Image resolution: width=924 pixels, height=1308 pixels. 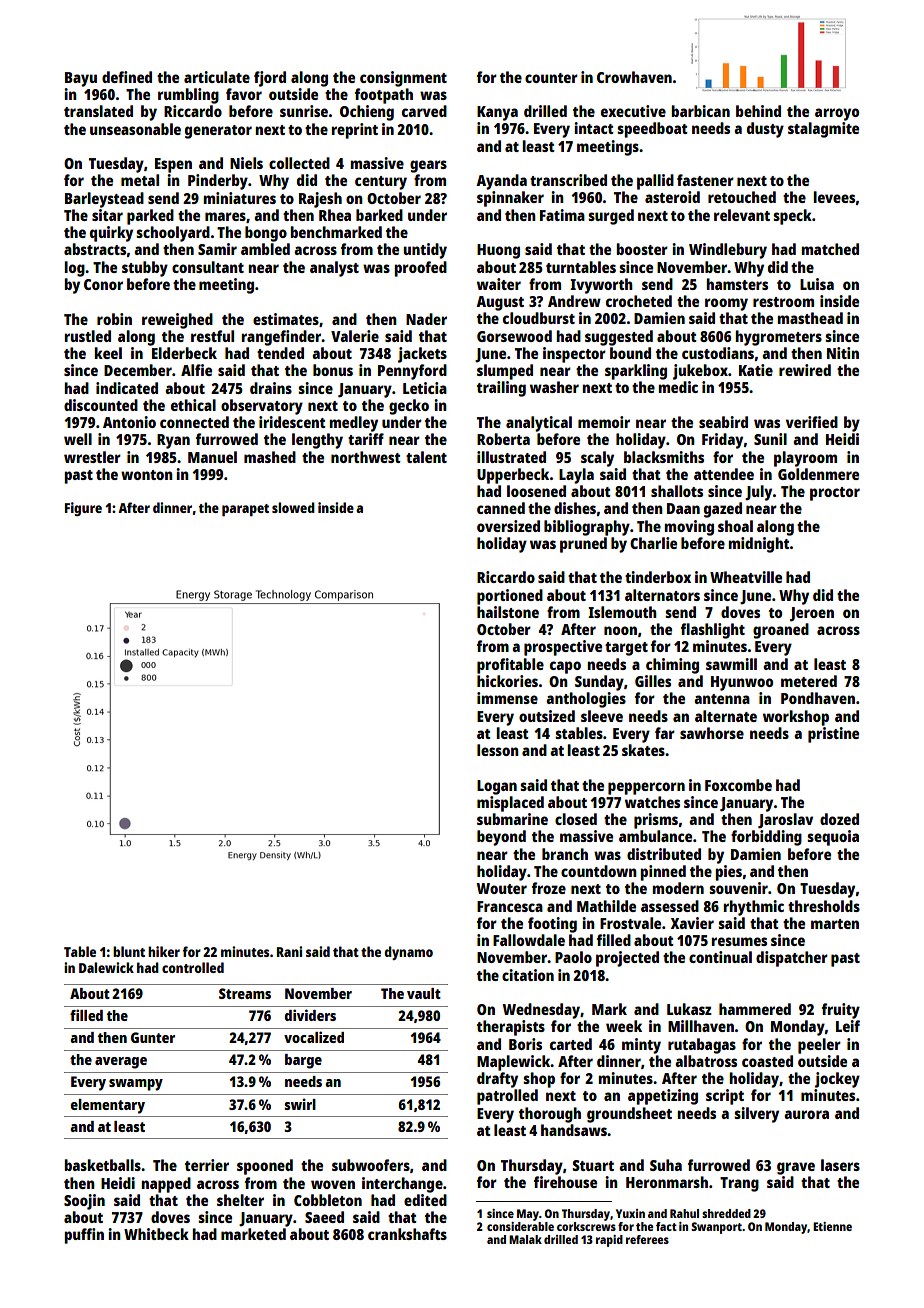 What do you see at coordinates (271, 388) in the screenshot?
I see `drains` at bounding box center [271, 388].
